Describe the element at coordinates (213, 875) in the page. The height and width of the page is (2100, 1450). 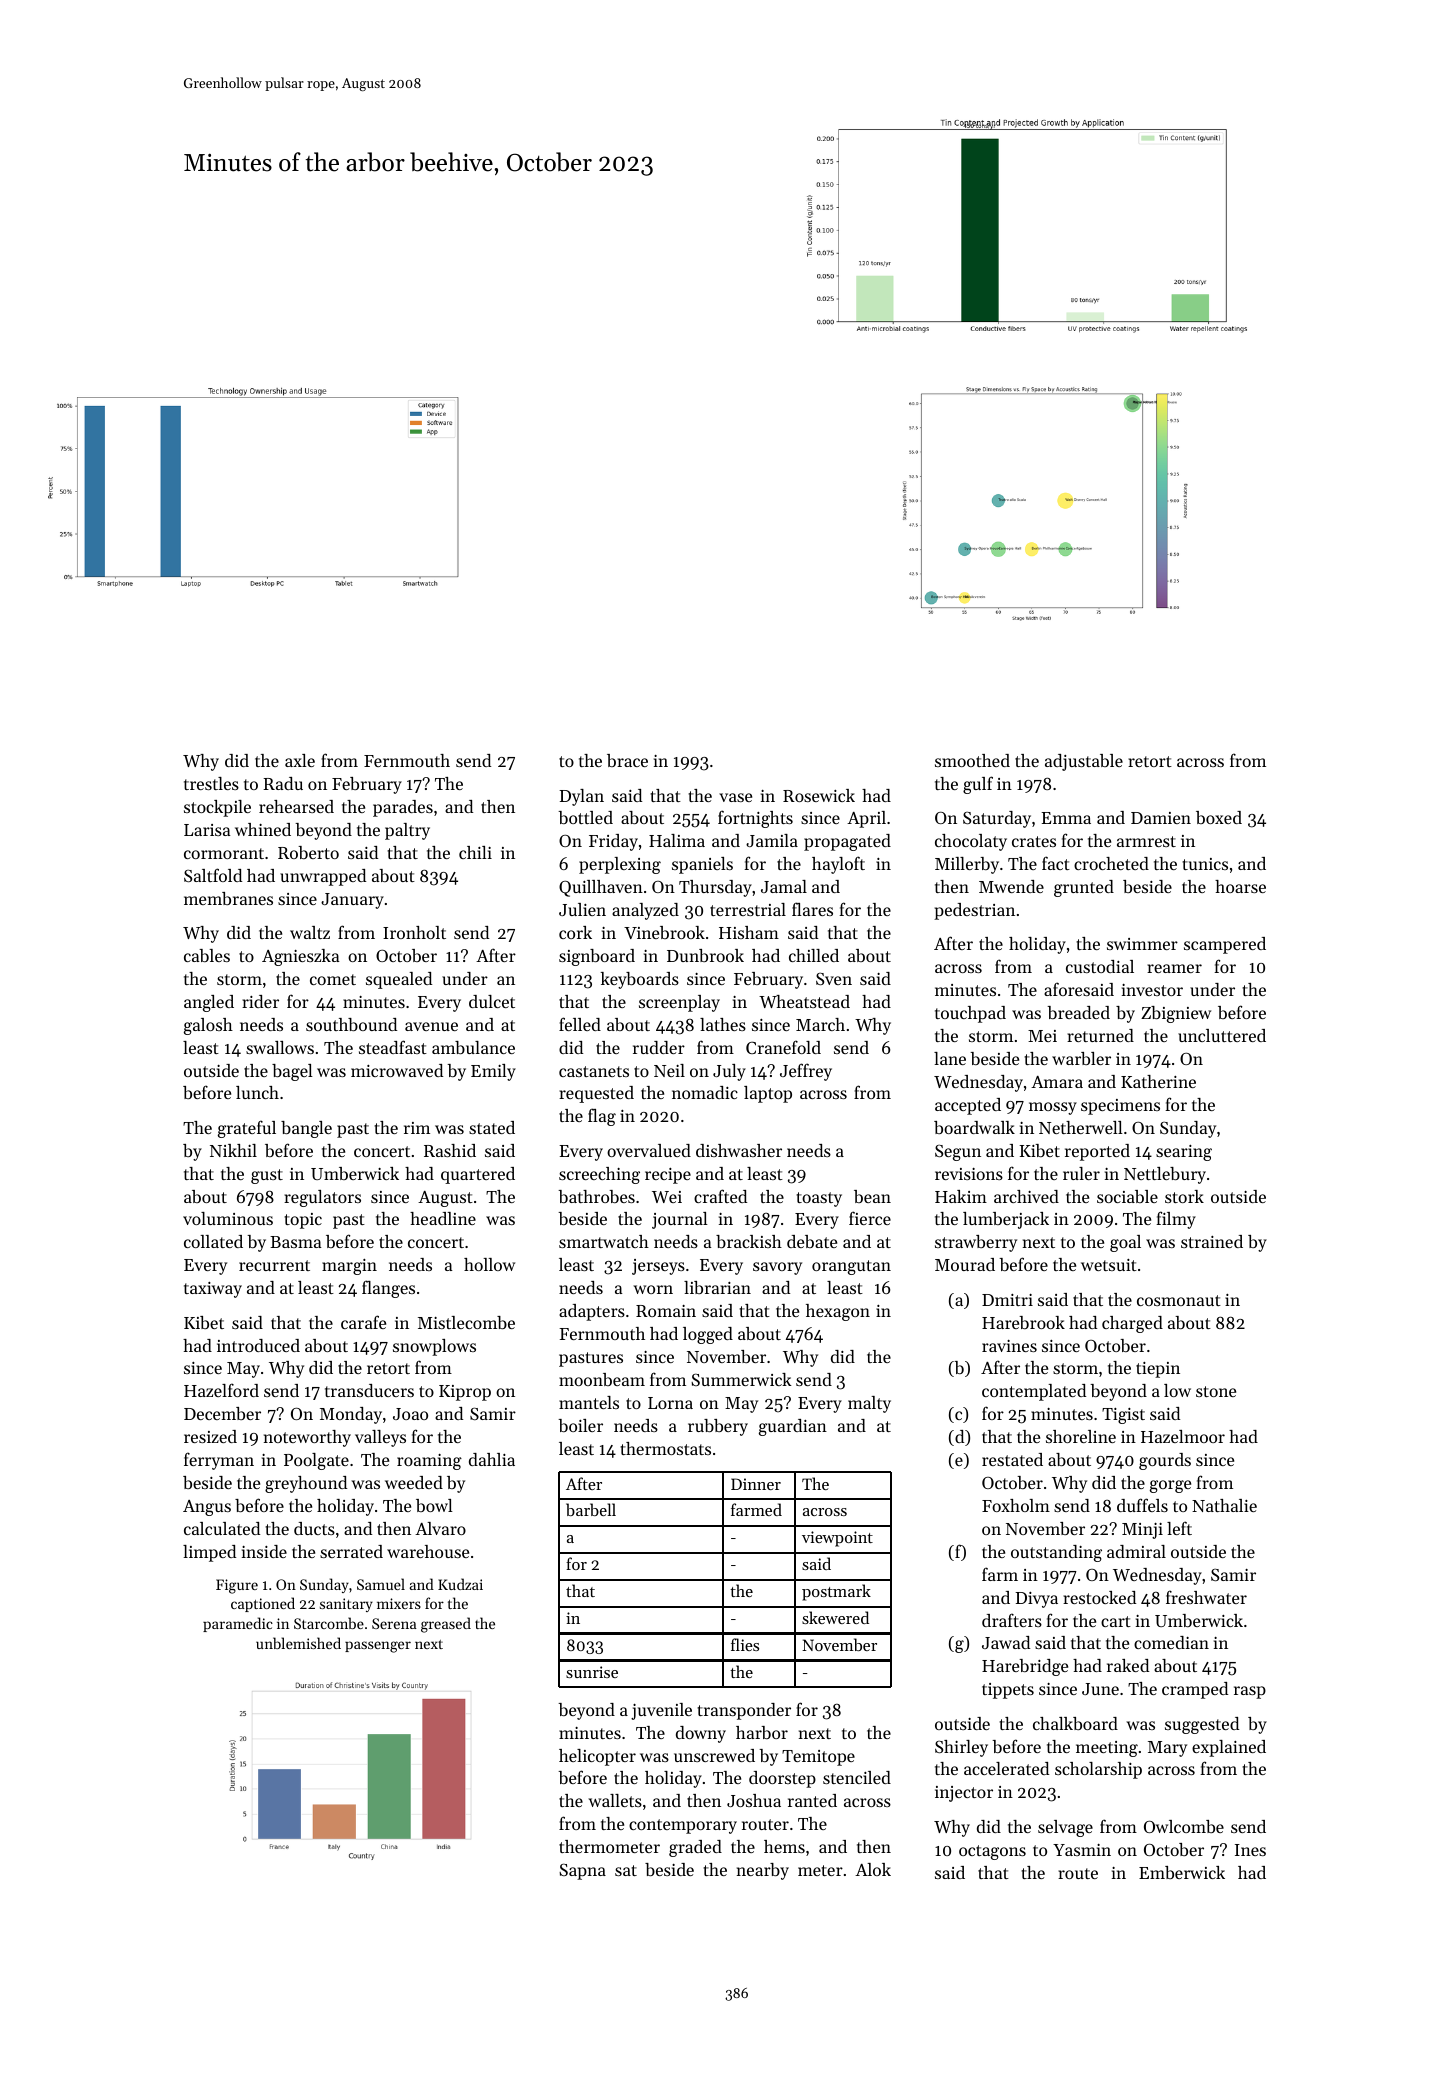
I see `Saltfold` at that location.
